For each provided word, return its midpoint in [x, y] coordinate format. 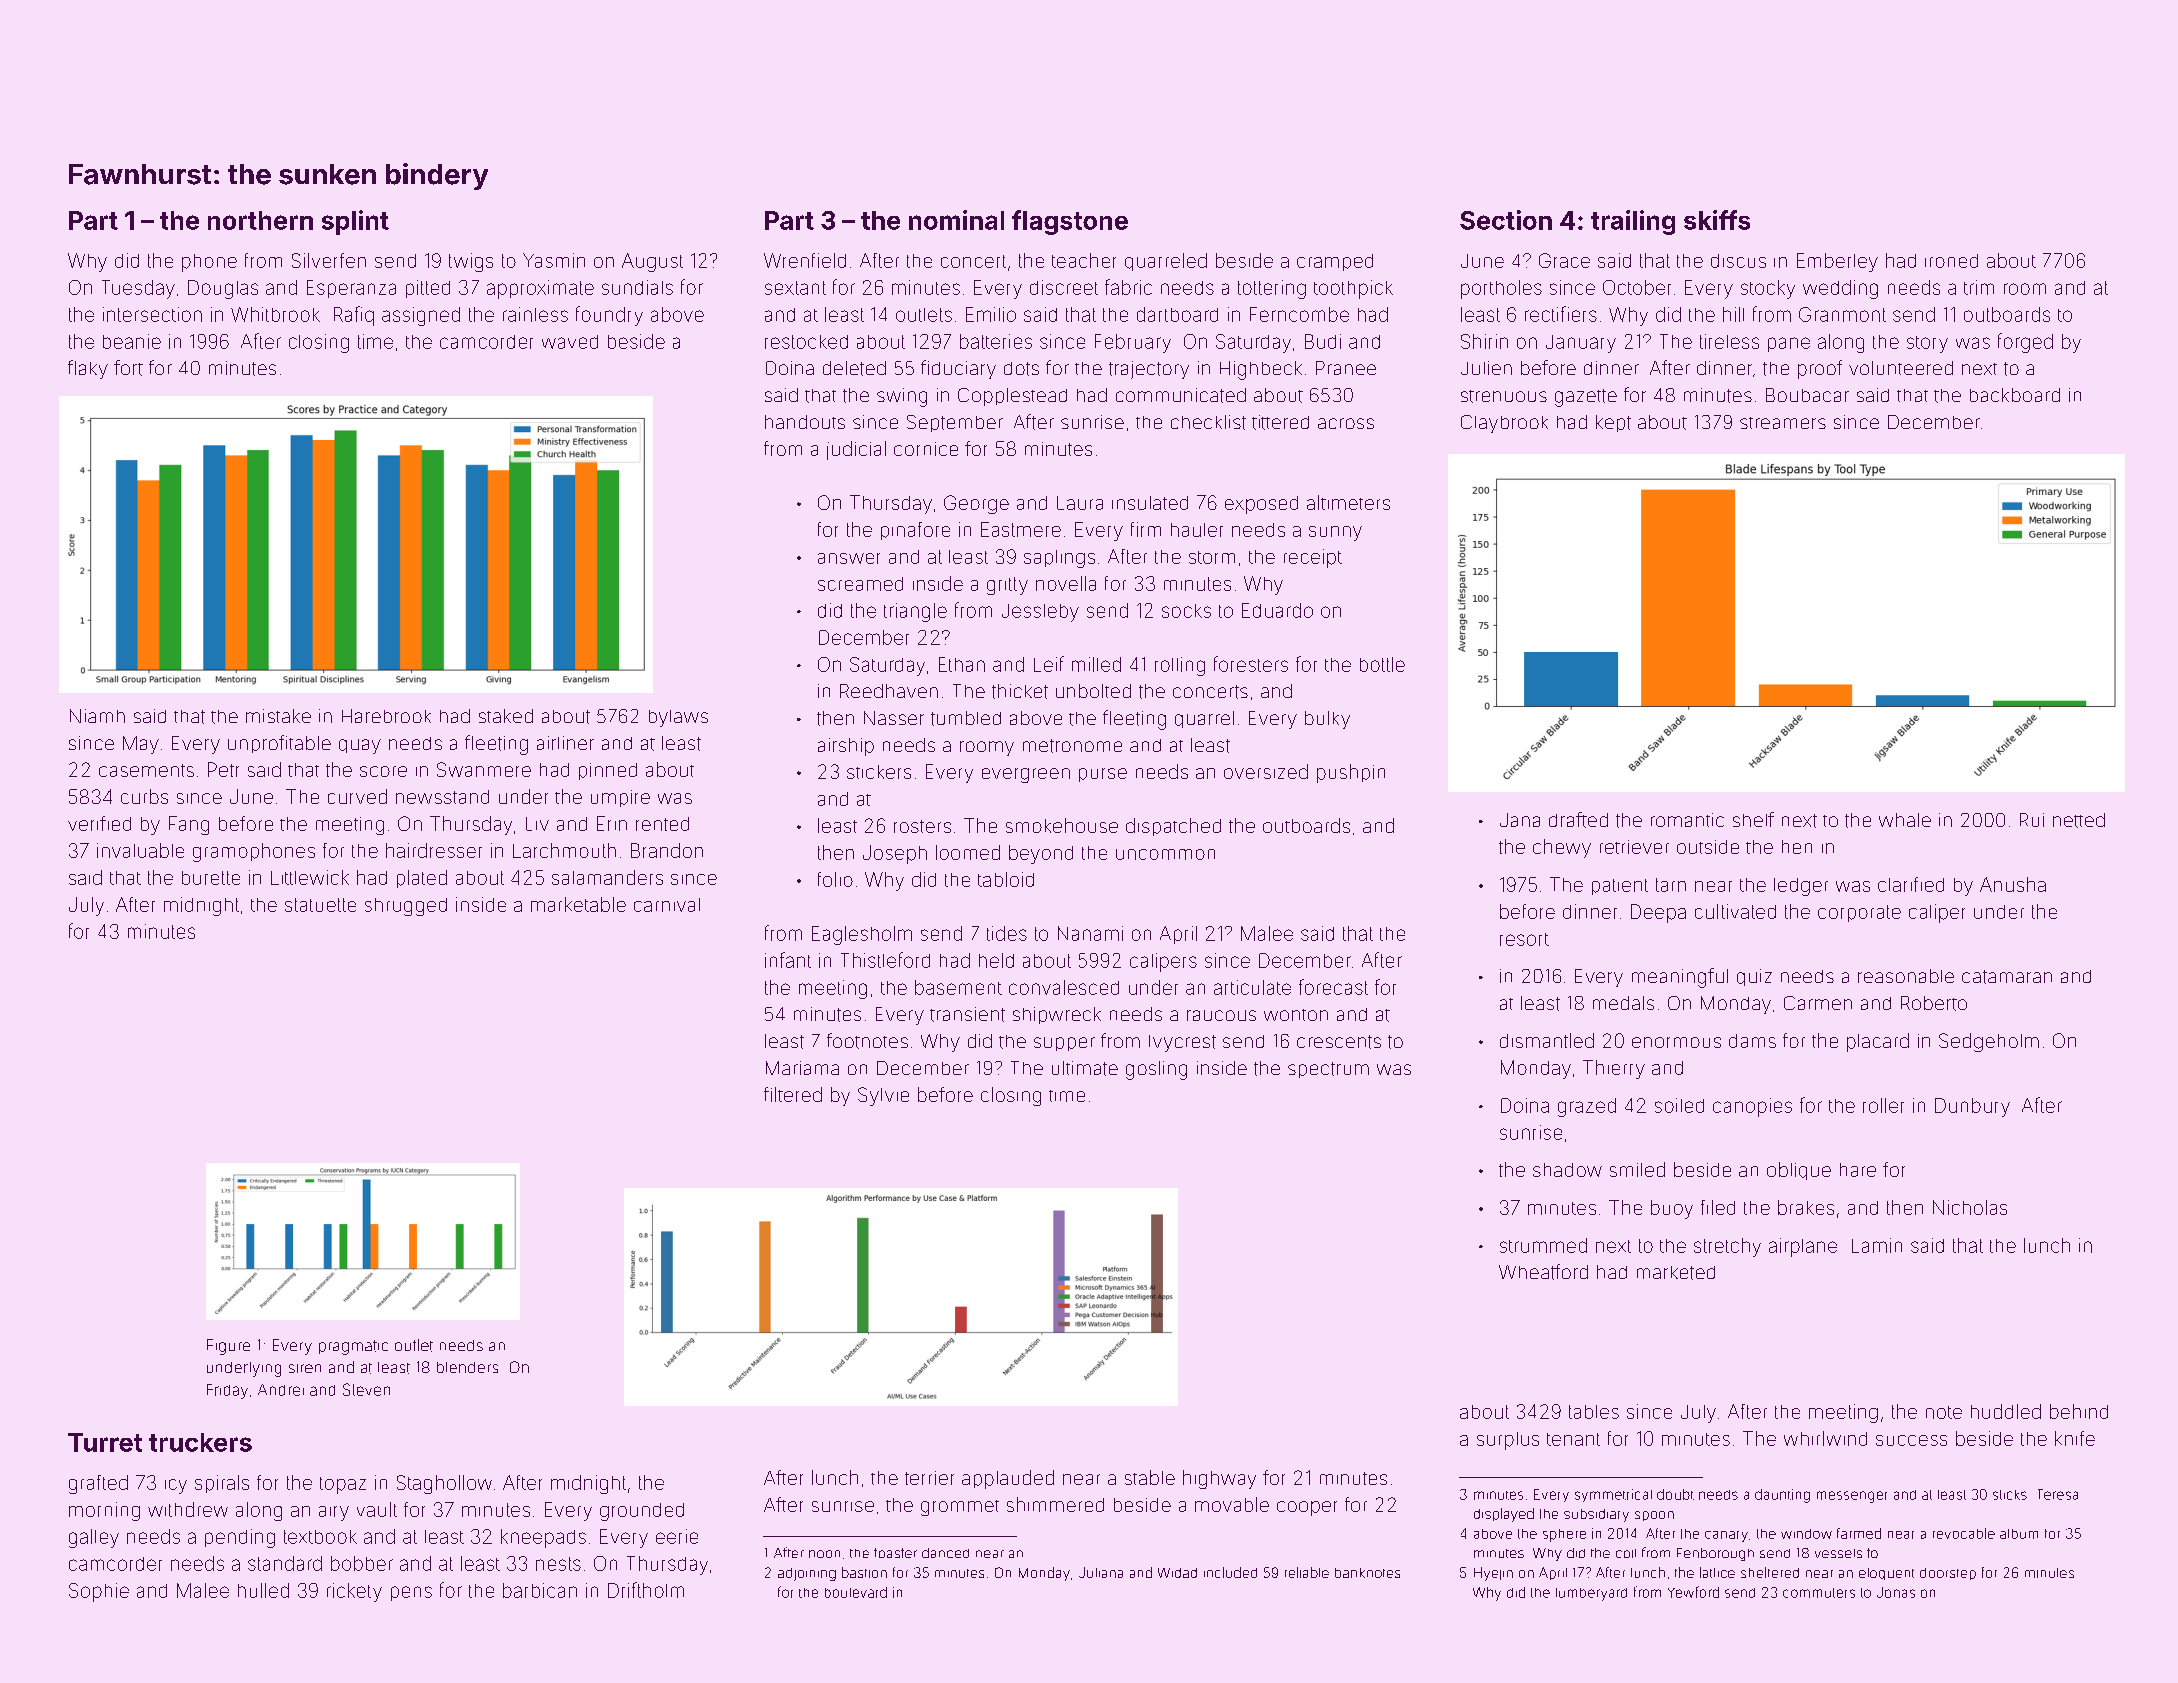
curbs [144, 796]
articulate [1252, 987]
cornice [926, 449]
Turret [105, 1442]
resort [1524, 939]
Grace [1564, 260]
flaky [88, 369]
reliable [1307, 1572]
